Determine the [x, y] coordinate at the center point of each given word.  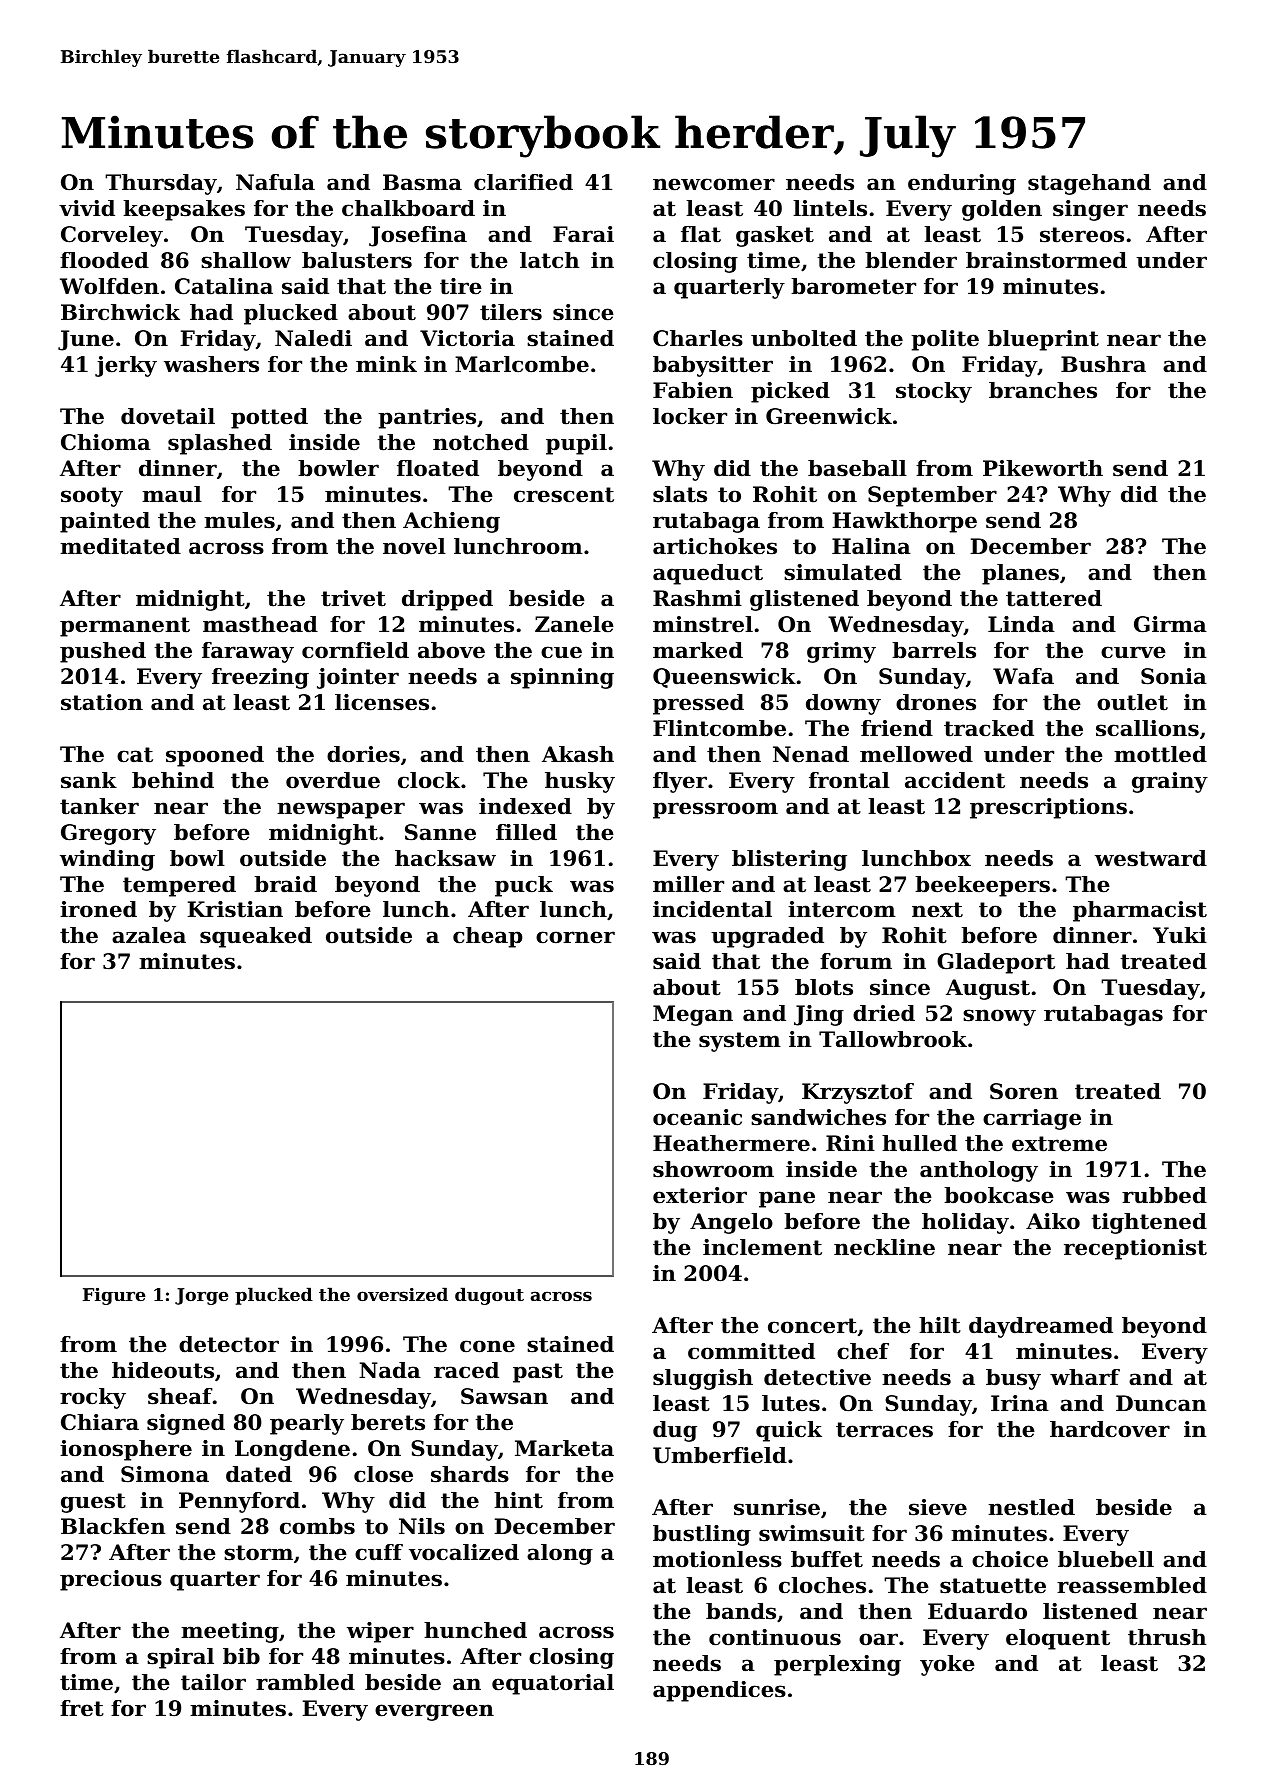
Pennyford [239, 1502]
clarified [523, 182]
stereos [1082, 235]
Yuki [1180, 935]
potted [269, 418]
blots [824, 987]
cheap [488, 937]
